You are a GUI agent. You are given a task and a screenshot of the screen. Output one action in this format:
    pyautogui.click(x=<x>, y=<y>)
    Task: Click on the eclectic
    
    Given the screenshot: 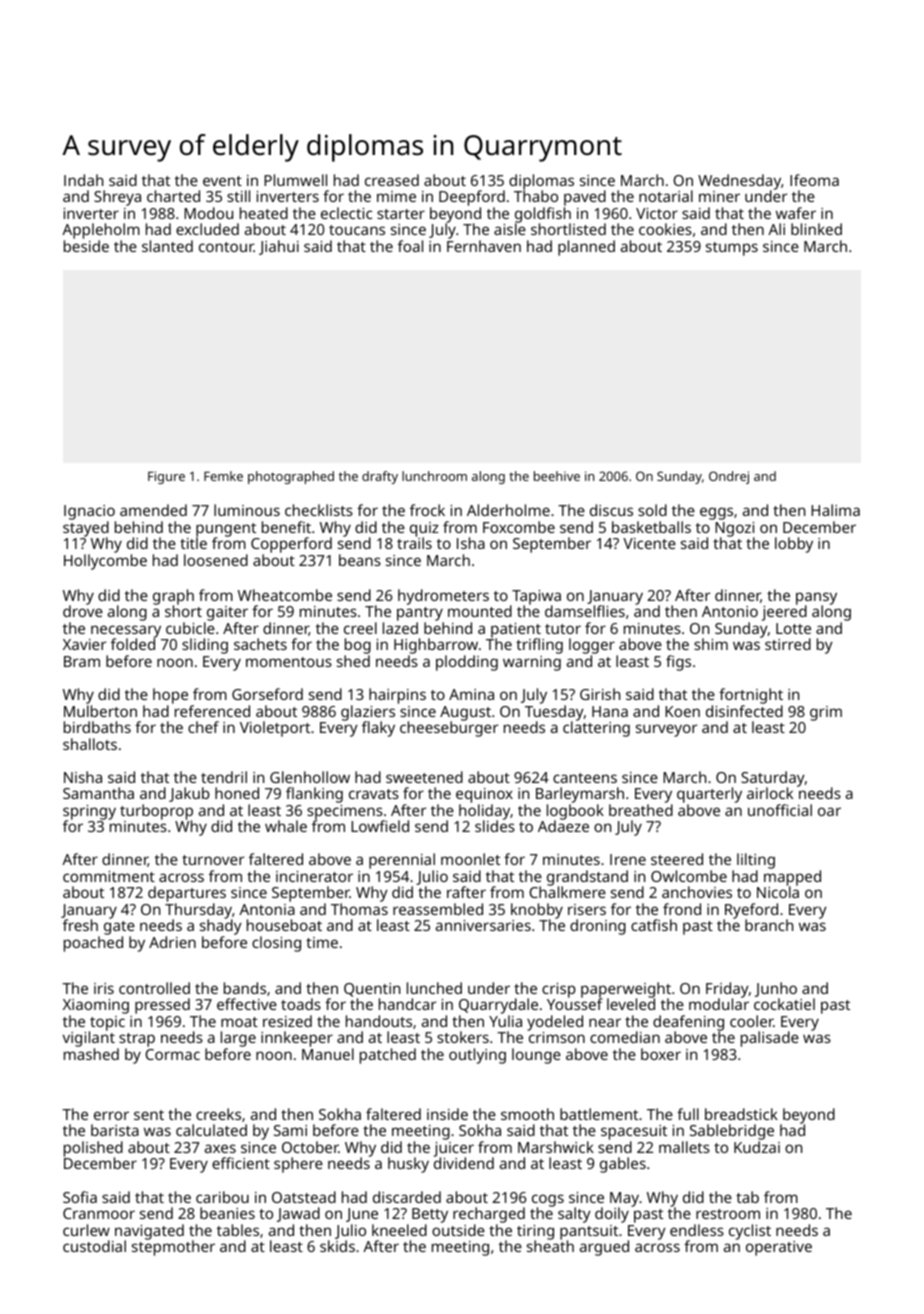 What is the action you would take?
    pyautogui.click(x=346, y=213)
